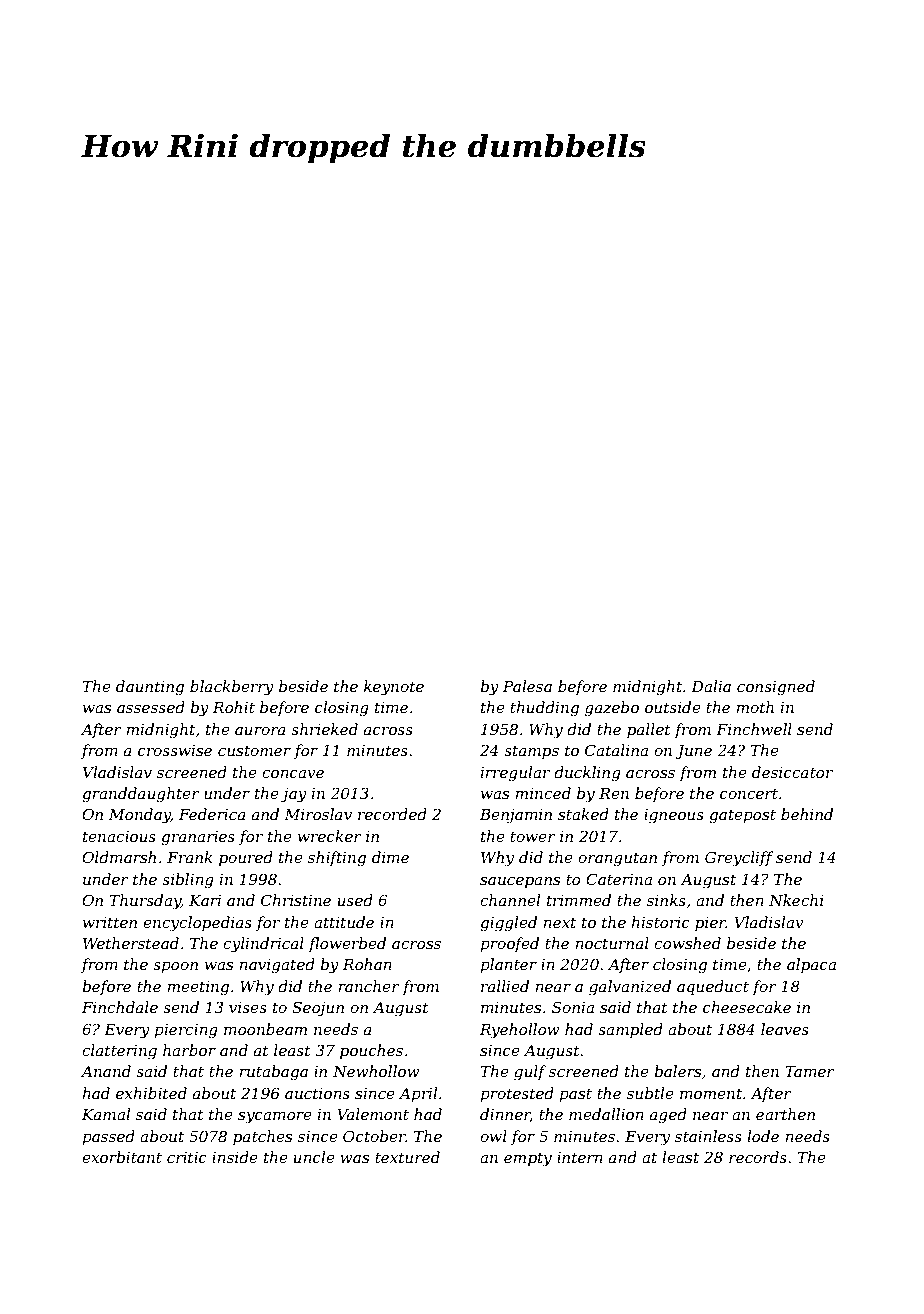  Describe the element at coordinates (687, 943) in the image. I see `cowshed` at that location.
